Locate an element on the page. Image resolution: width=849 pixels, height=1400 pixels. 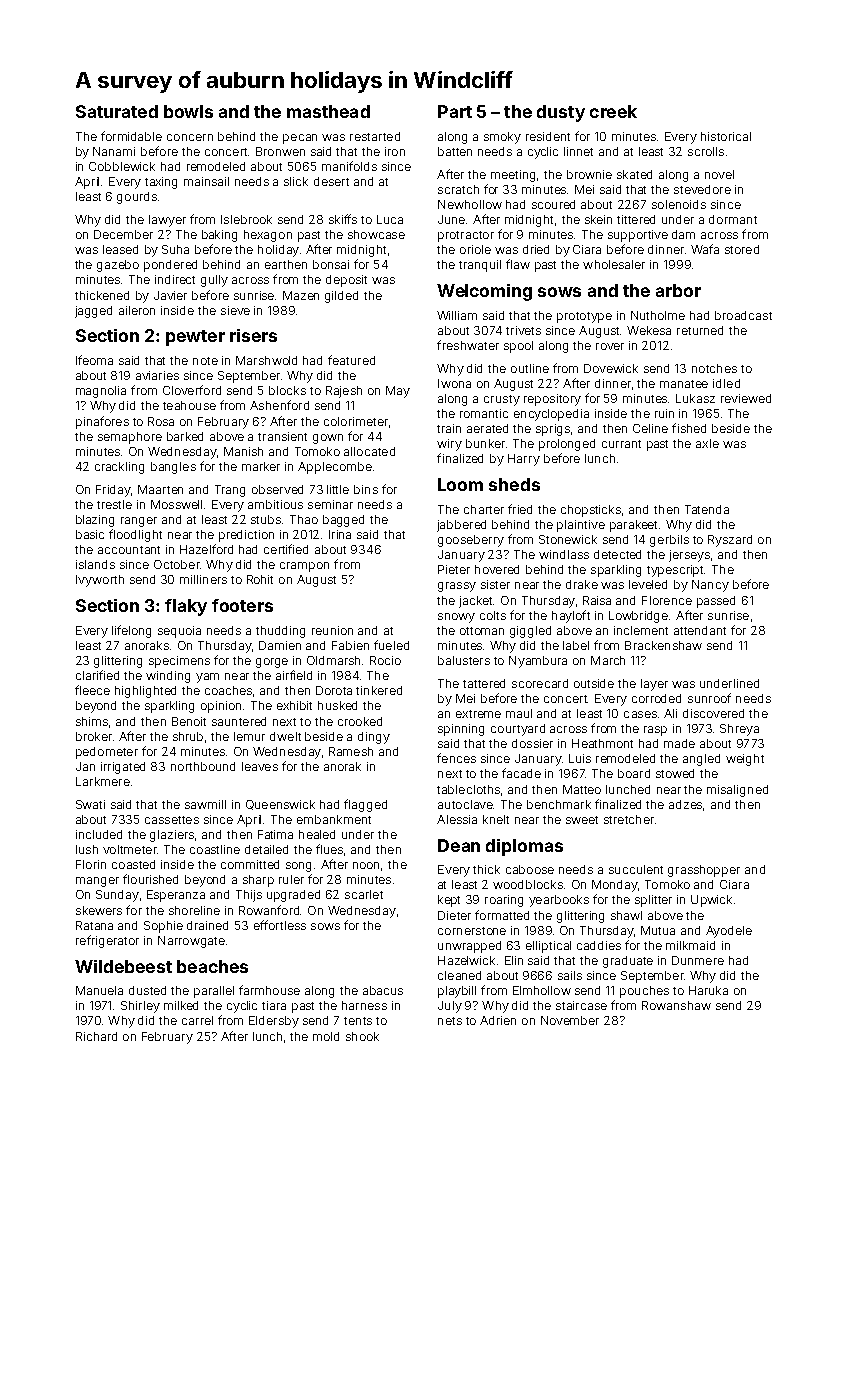
iron is located at coordinates (395, 151).
